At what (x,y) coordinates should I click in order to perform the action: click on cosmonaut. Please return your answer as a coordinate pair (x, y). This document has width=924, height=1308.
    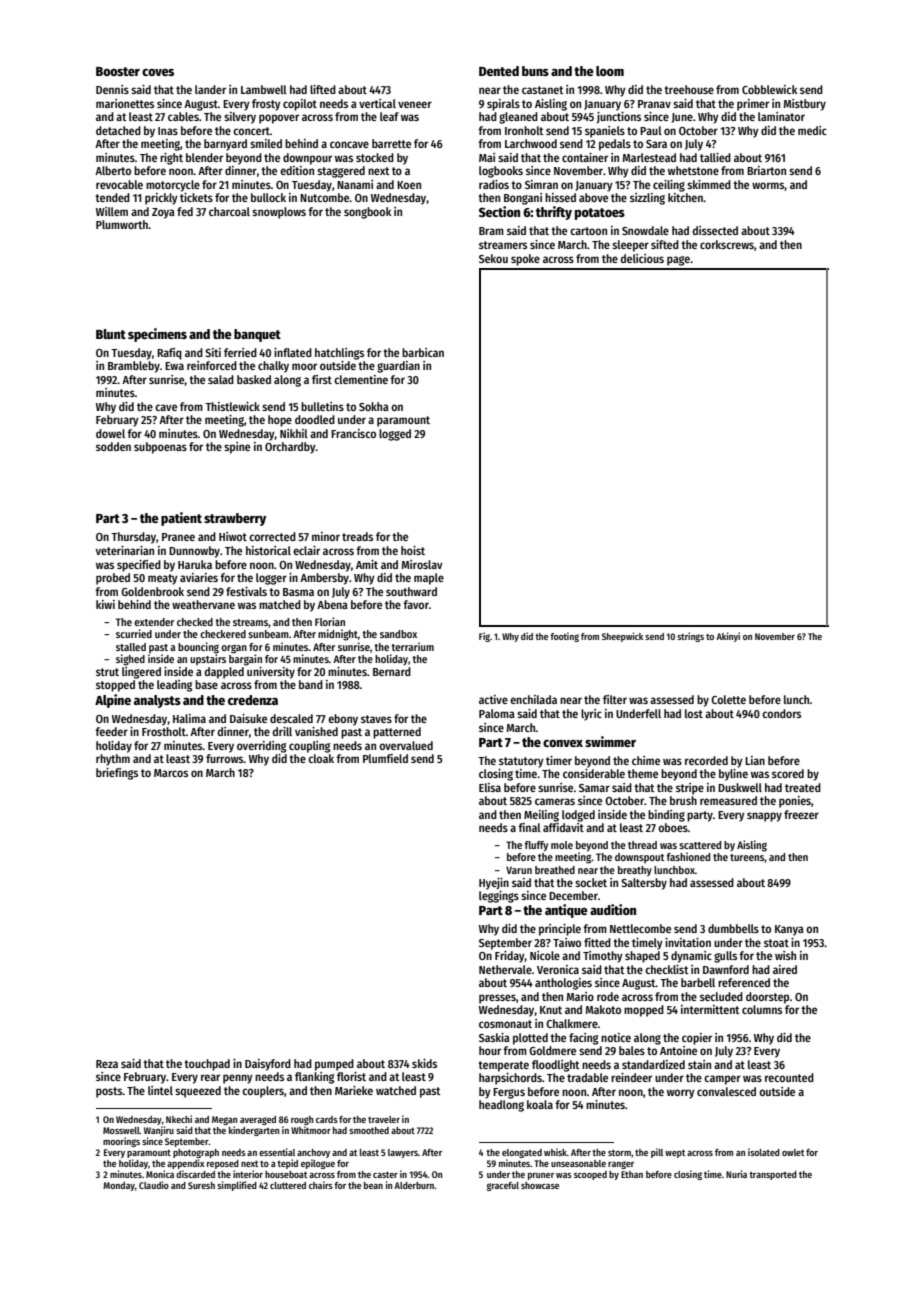
    Looking at the image, I should click on (505, 1024).
